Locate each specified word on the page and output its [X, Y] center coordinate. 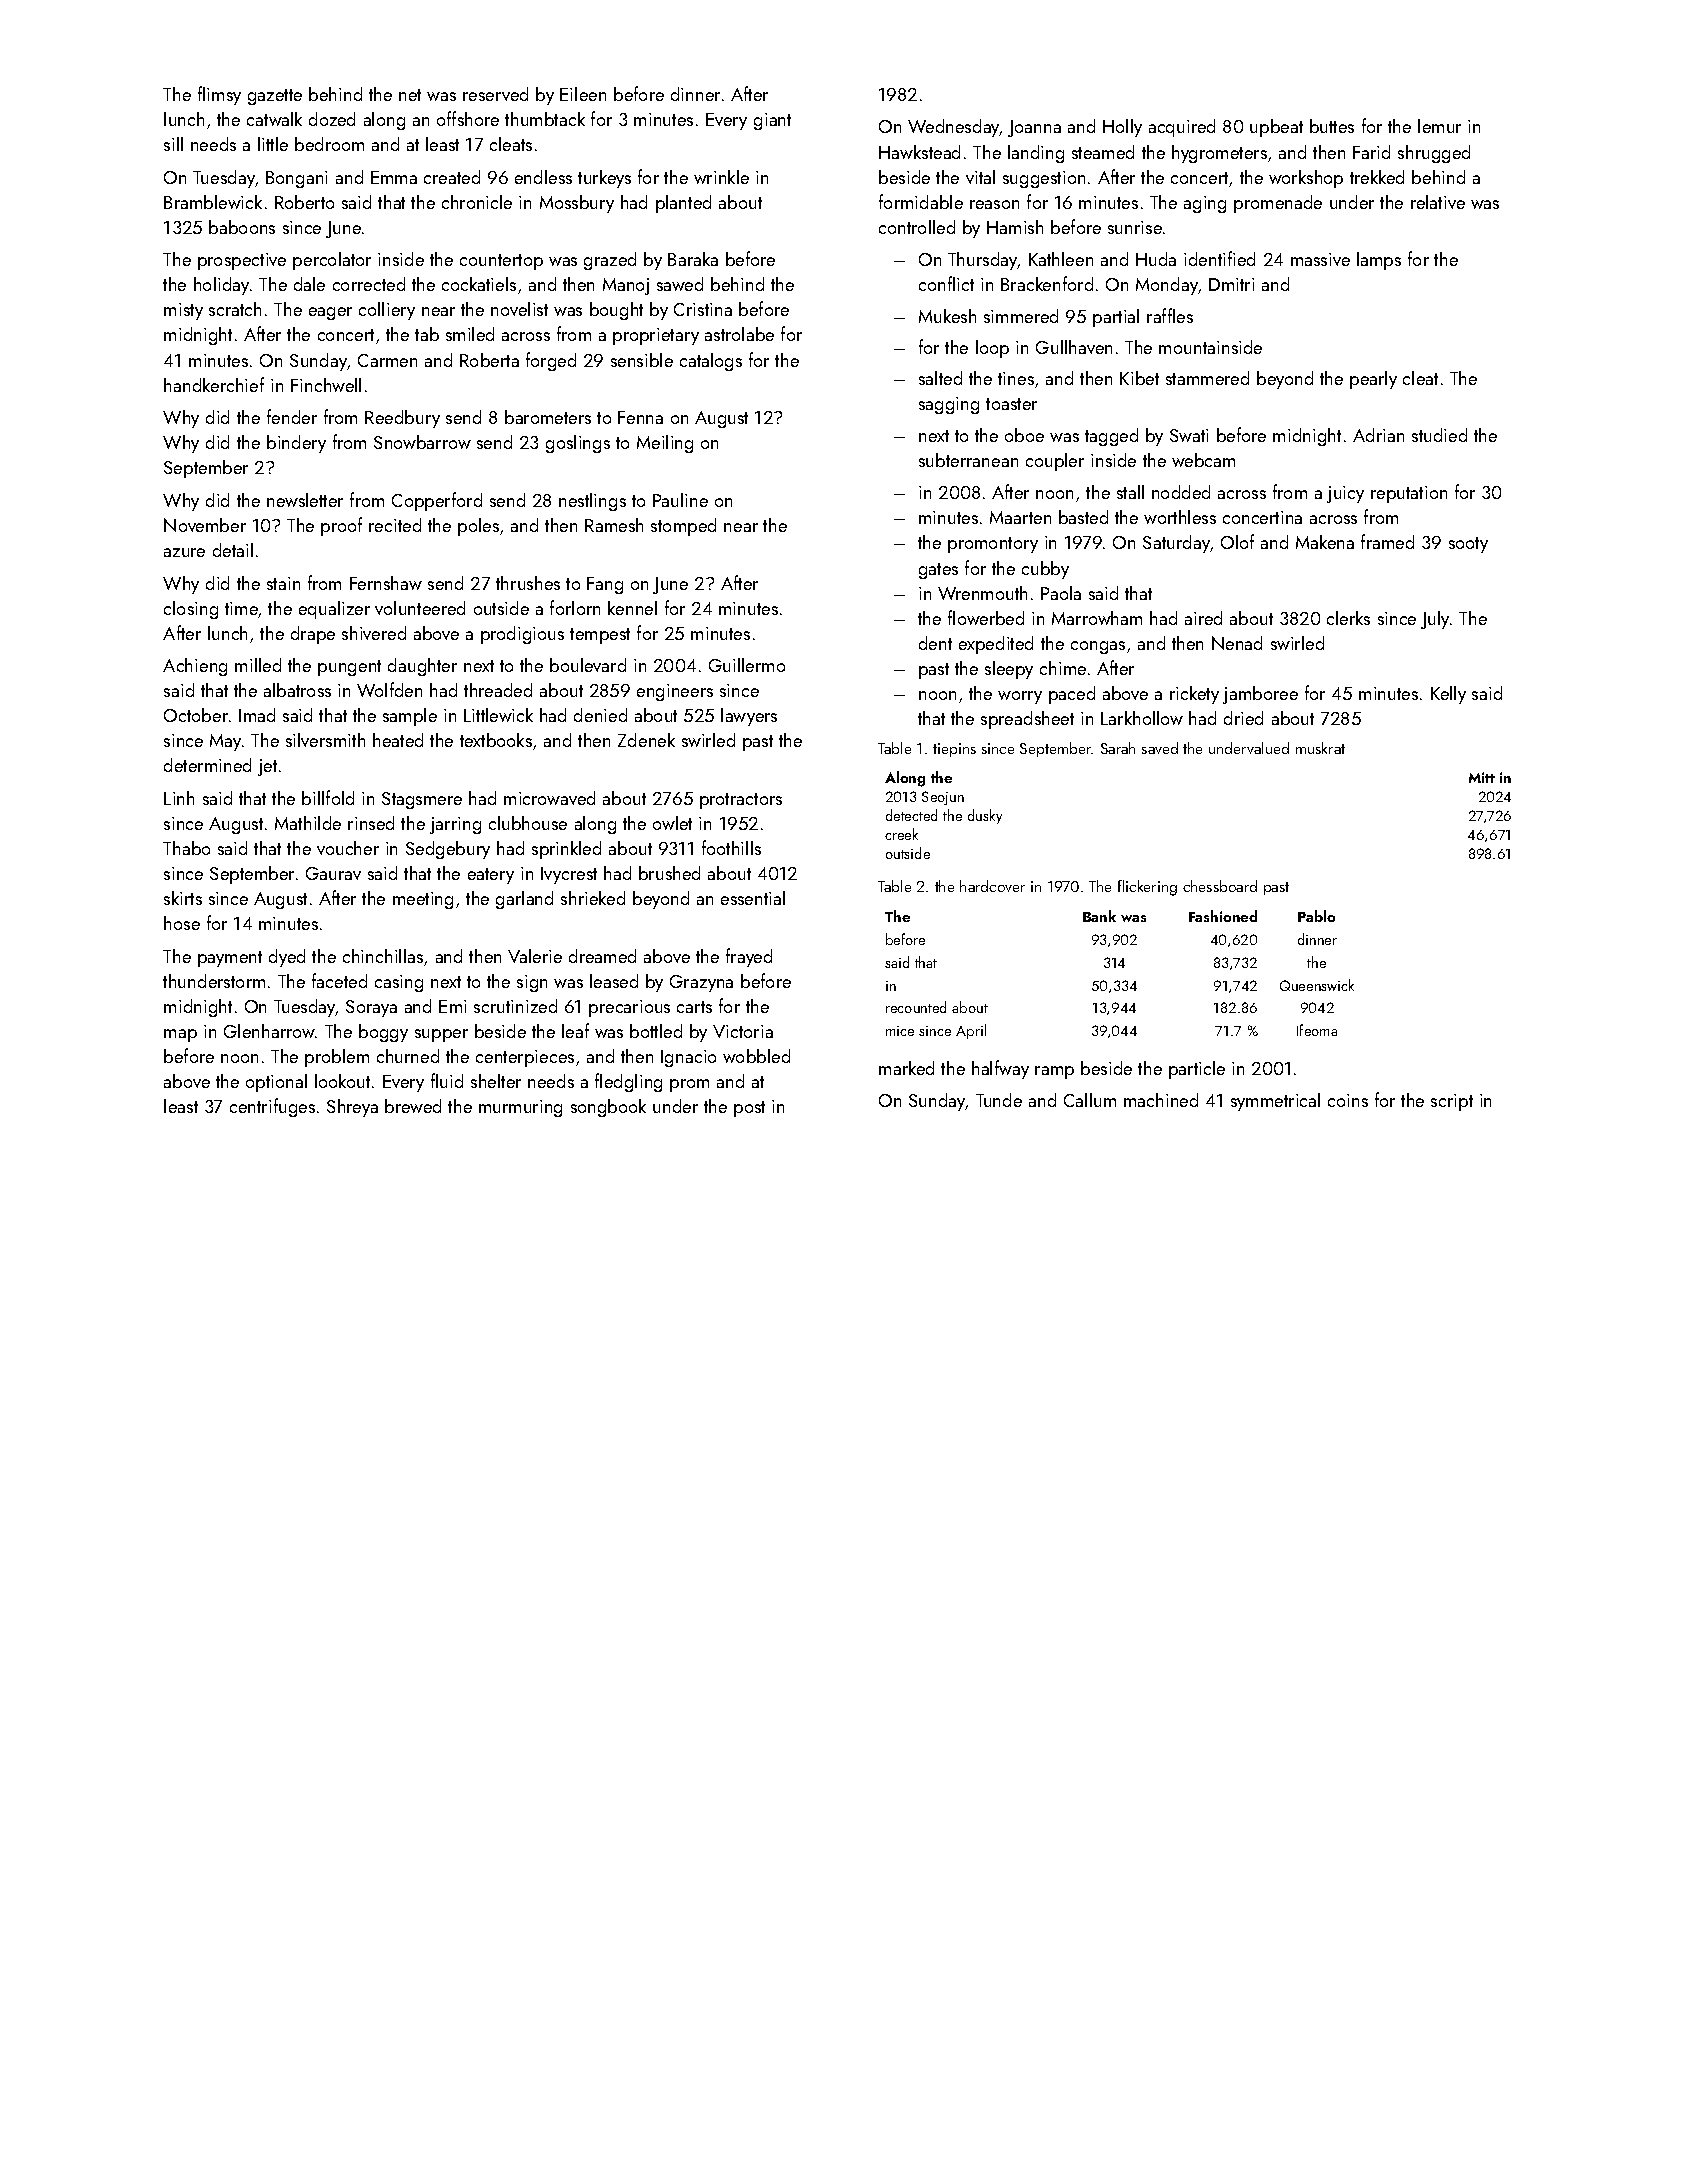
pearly [1373, 380]
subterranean [968, 460]
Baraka [693, 259]
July [1435, 620]
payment [230, 959]
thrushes [528, 583]
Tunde [999, 1100]
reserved [495, 94]
